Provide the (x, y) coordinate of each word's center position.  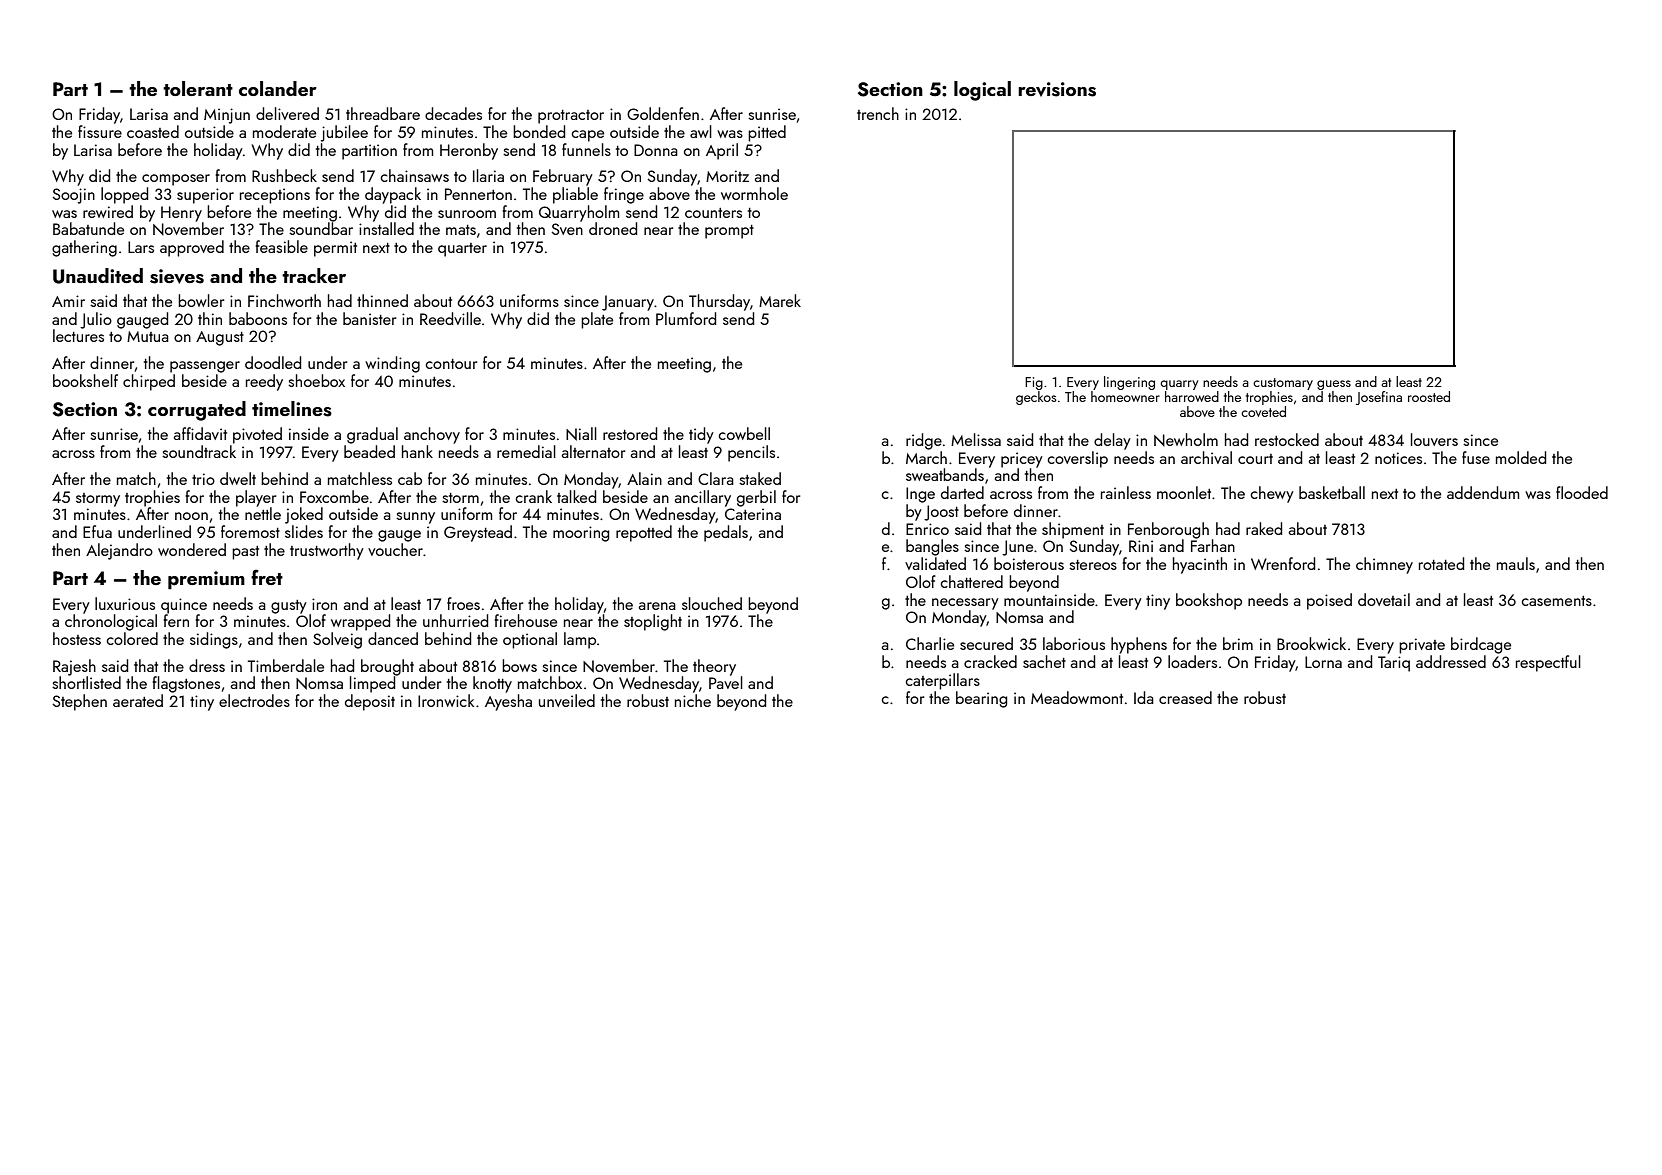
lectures (78, 335)
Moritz (727, 176)
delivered (287, 113)
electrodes (254, 700)
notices (1398, 458)
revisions (1057, 89)
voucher (395, 549)
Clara (716, 478)
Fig (1034, 383)
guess (1334, 385)
